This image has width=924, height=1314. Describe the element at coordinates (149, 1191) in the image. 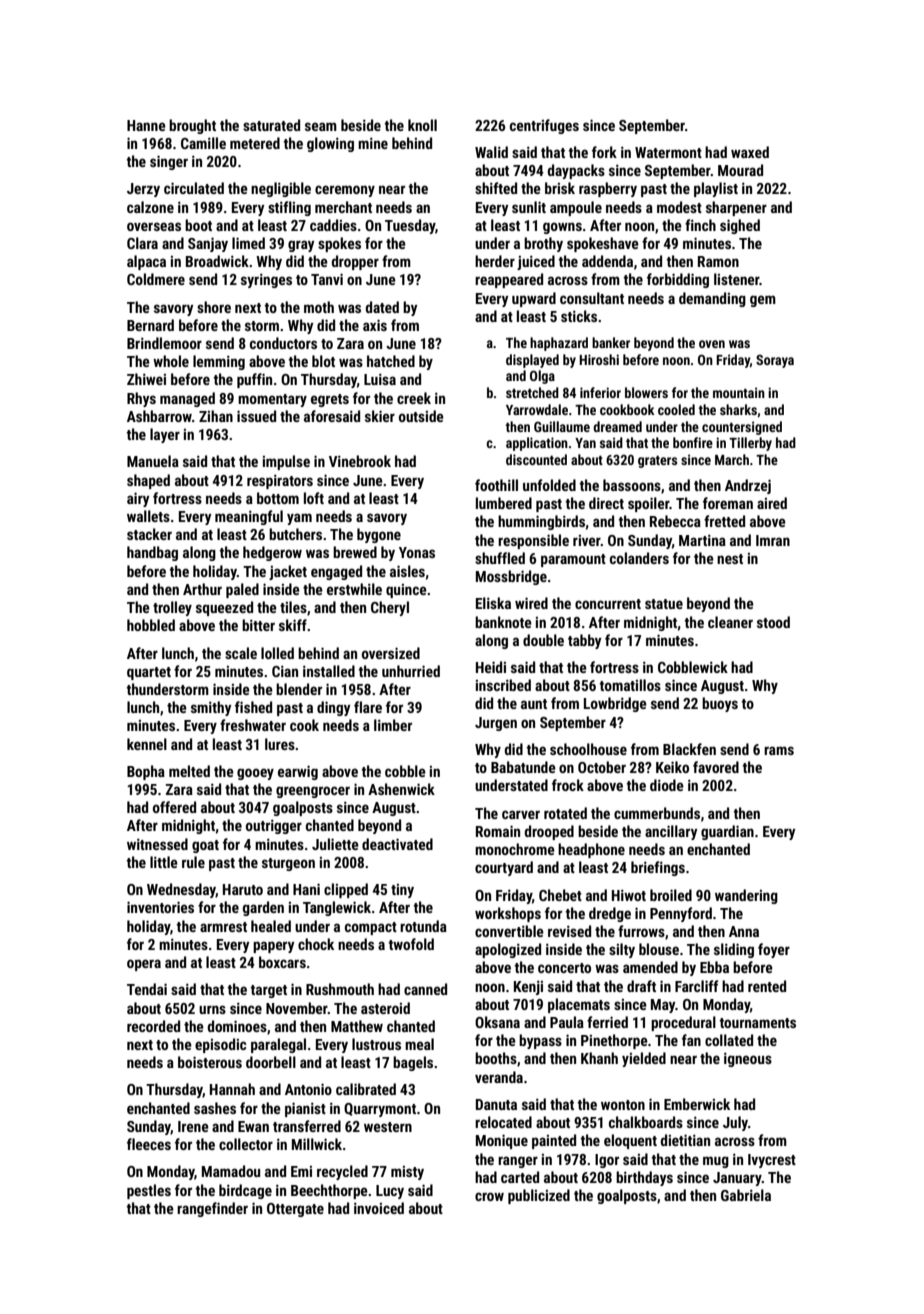

I see `pestles` at that location.
